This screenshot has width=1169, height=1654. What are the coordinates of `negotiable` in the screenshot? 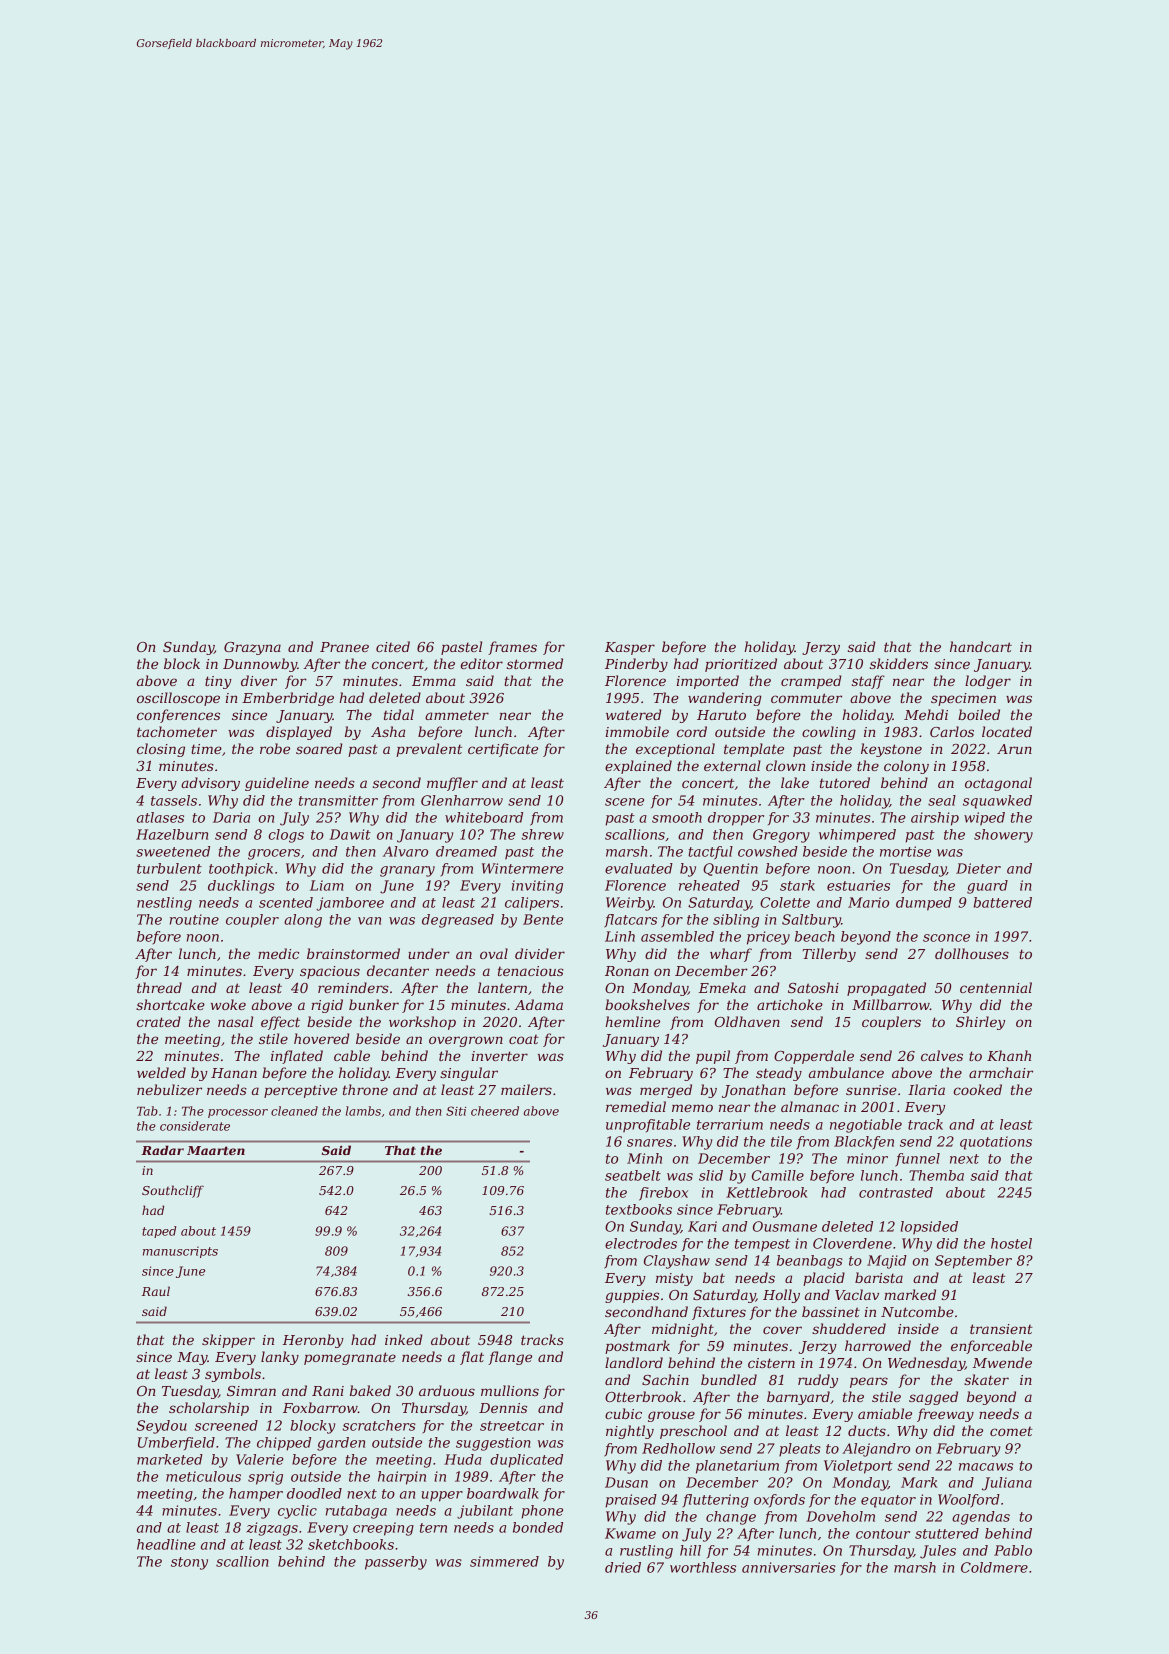 It's located at (866, 1126).
